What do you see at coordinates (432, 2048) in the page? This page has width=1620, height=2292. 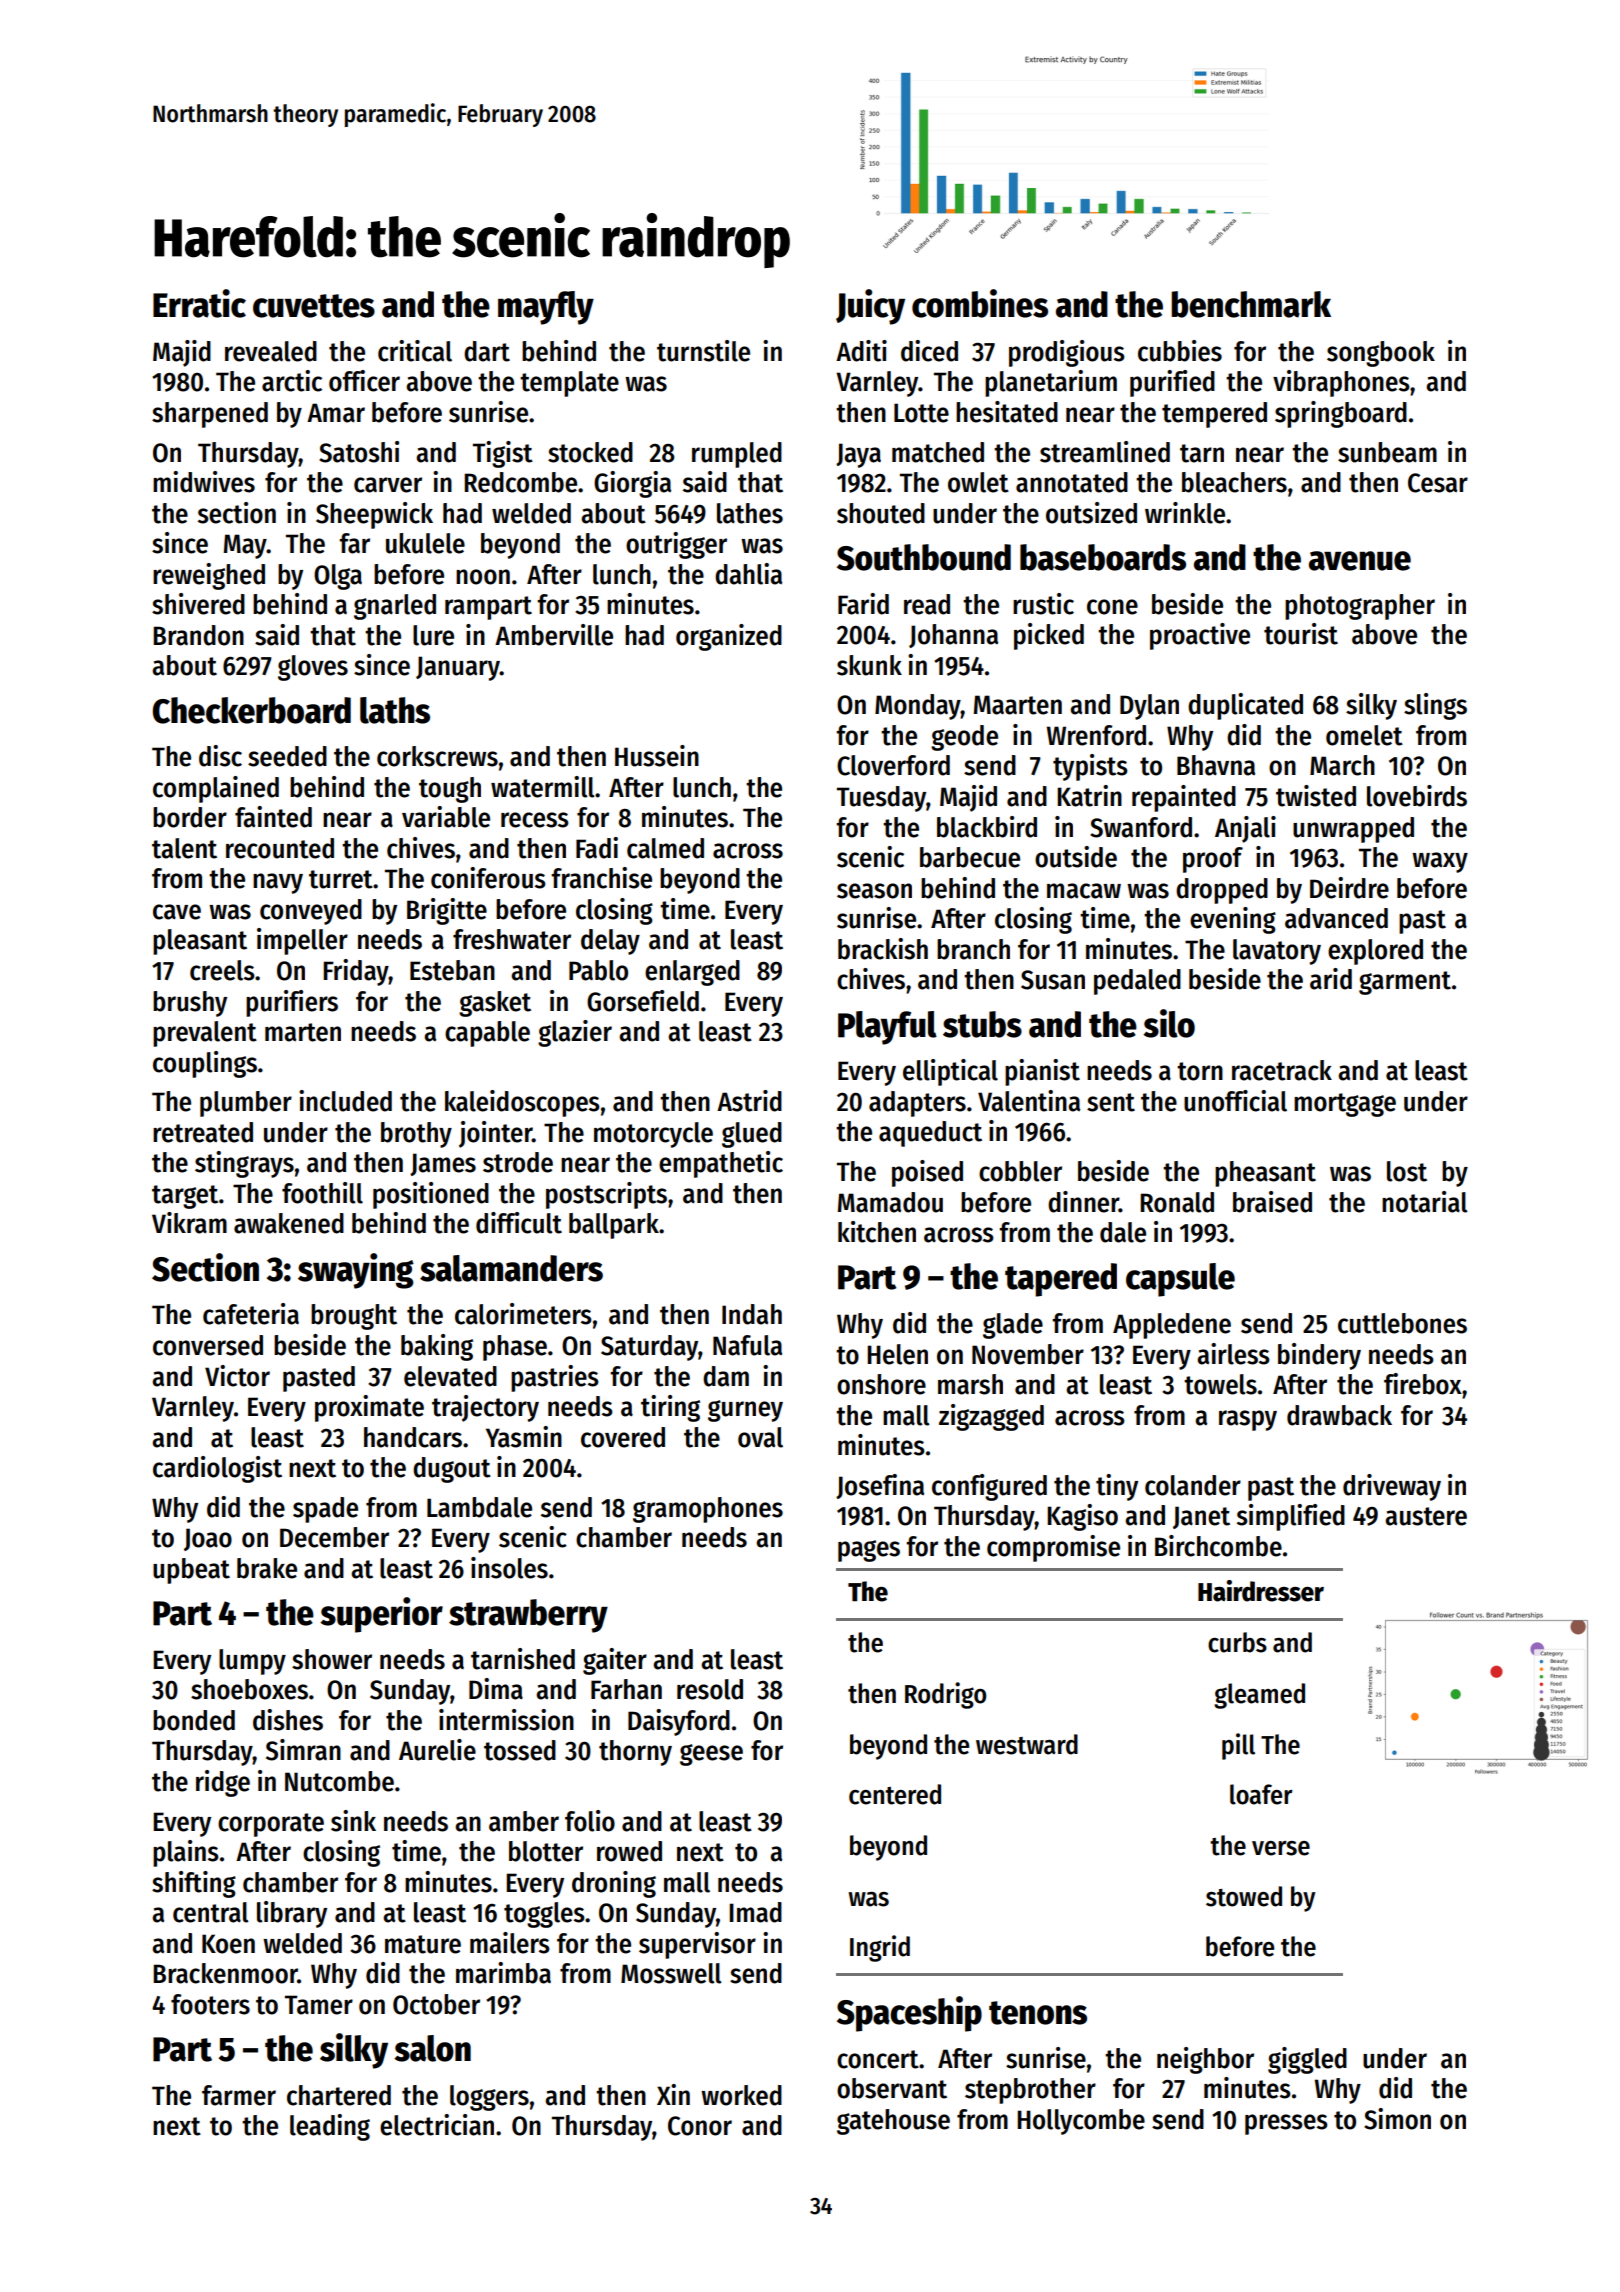 I see `salon` at bounding box center [432, 2048].
